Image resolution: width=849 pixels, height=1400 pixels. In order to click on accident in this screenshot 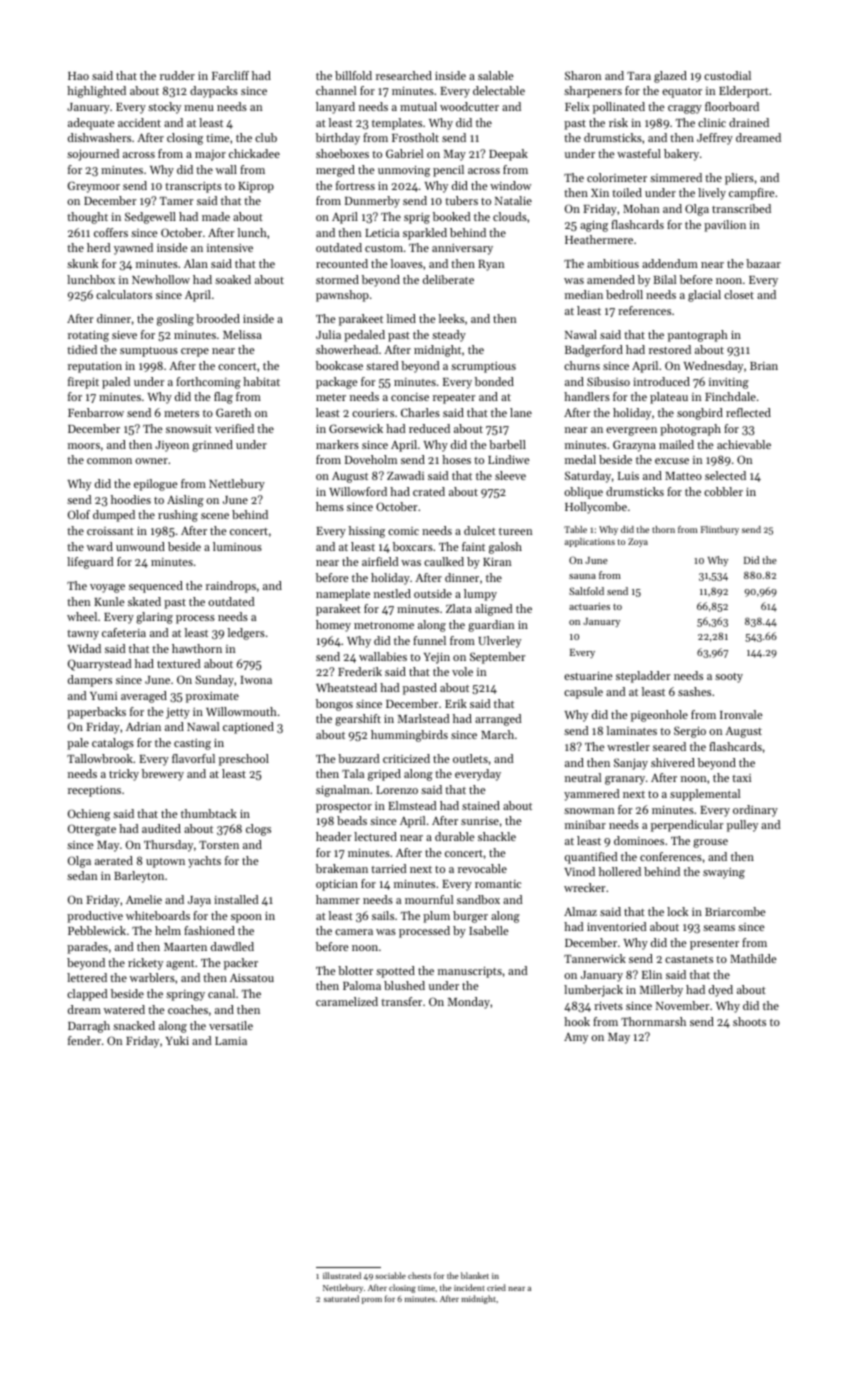, I will do `click(139, 122)`.
